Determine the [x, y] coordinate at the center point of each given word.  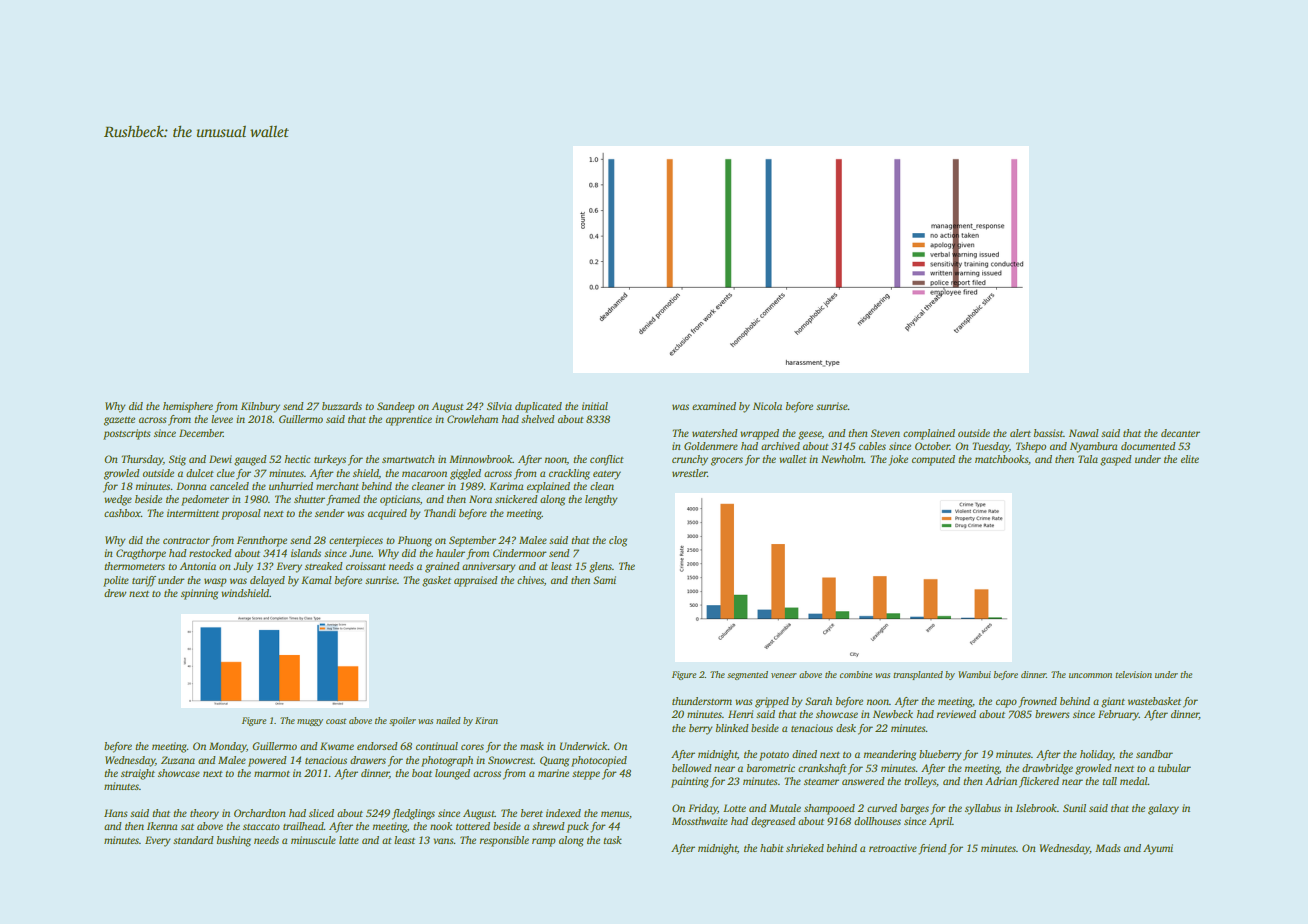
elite [1190, 459]
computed [933, 460]
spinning [199, 594]
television [1133, 674]
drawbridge [1047, 769]
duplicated [538, 407]
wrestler [689, 473]
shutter [309, 499]
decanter [1180, 433]
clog [618, 541]
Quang [554, 761]
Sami [604, 580]
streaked [324, 566]
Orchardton [260, 813]
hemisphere [188, 407]
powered [267, 761]
